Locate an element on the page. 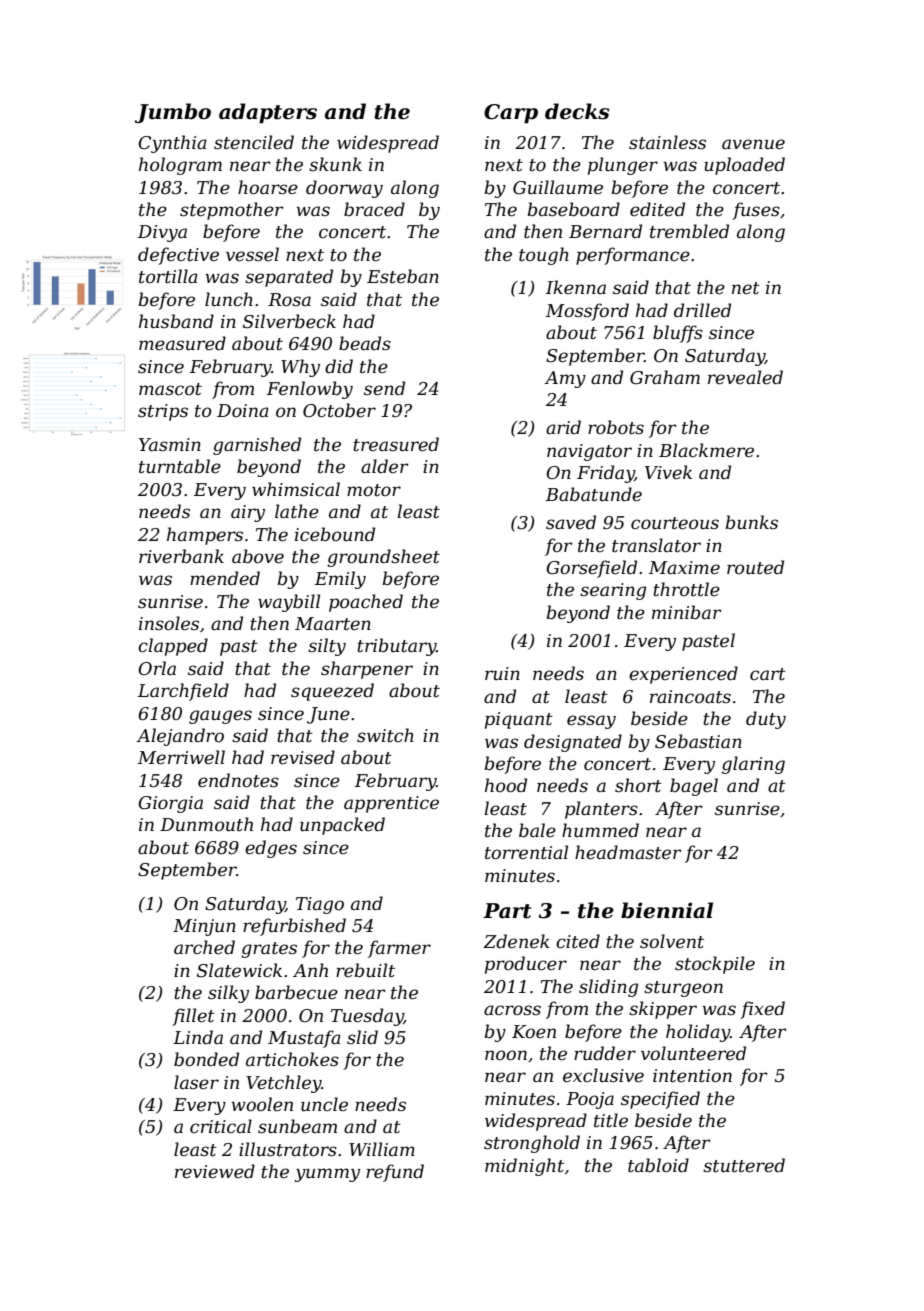 This page has height=1311, width=924. saved is located at coordinates (571, 522).
